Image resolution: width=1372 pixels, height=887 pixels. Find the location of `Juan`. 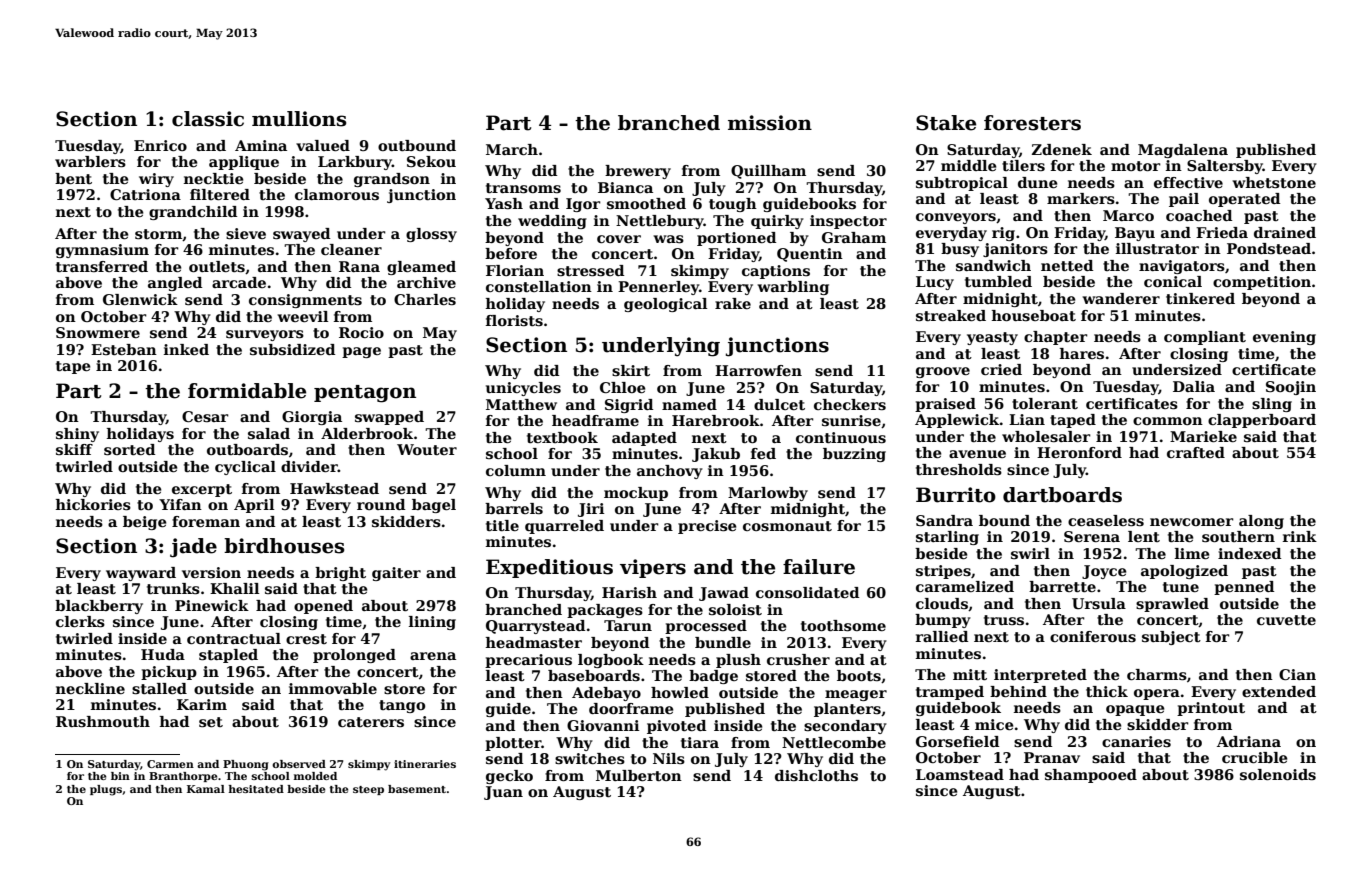

Juan is located at coordinates (503, 793).
